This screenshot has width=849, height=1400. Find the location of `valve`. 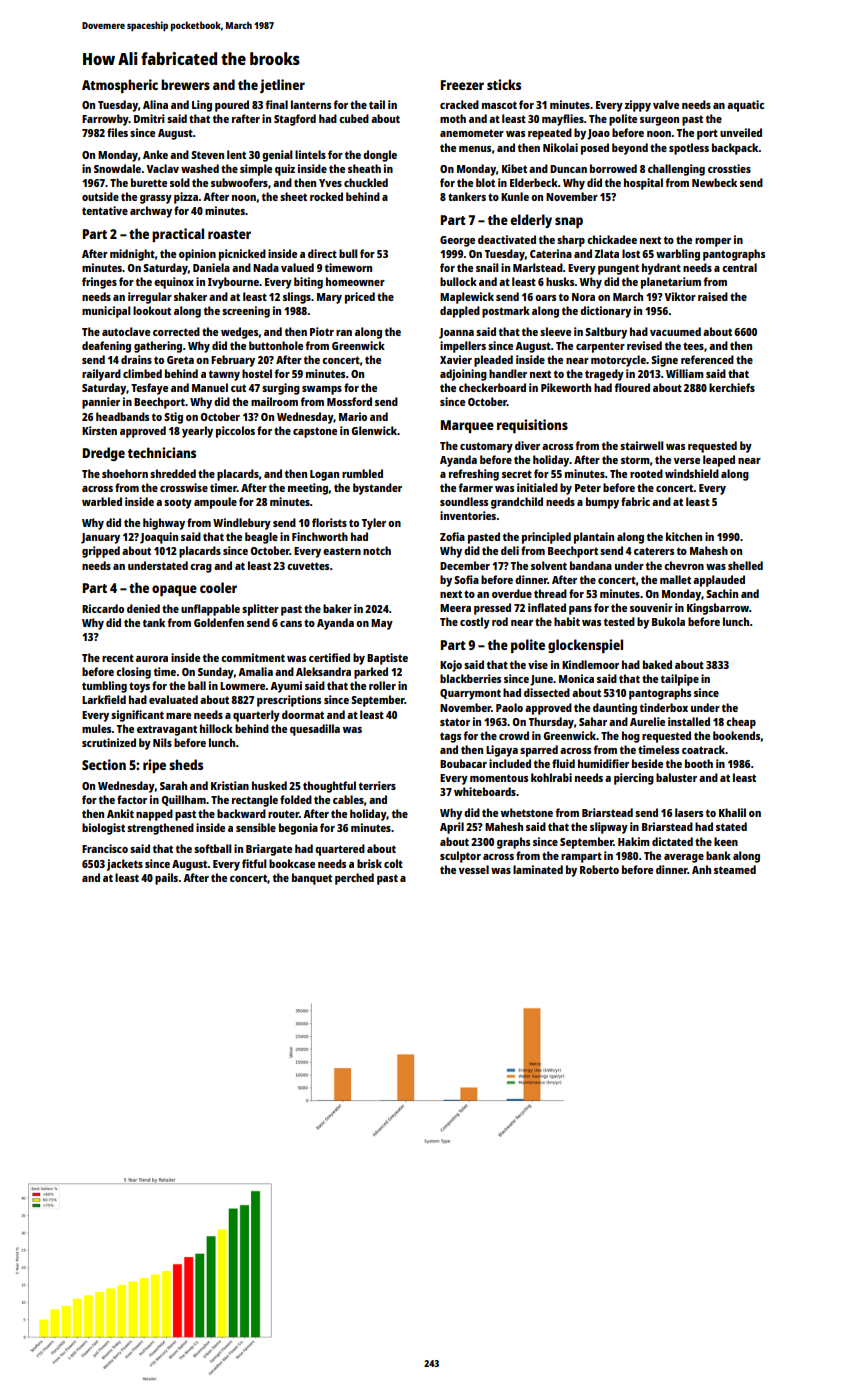

valve is located at coordinates (666, 104).
